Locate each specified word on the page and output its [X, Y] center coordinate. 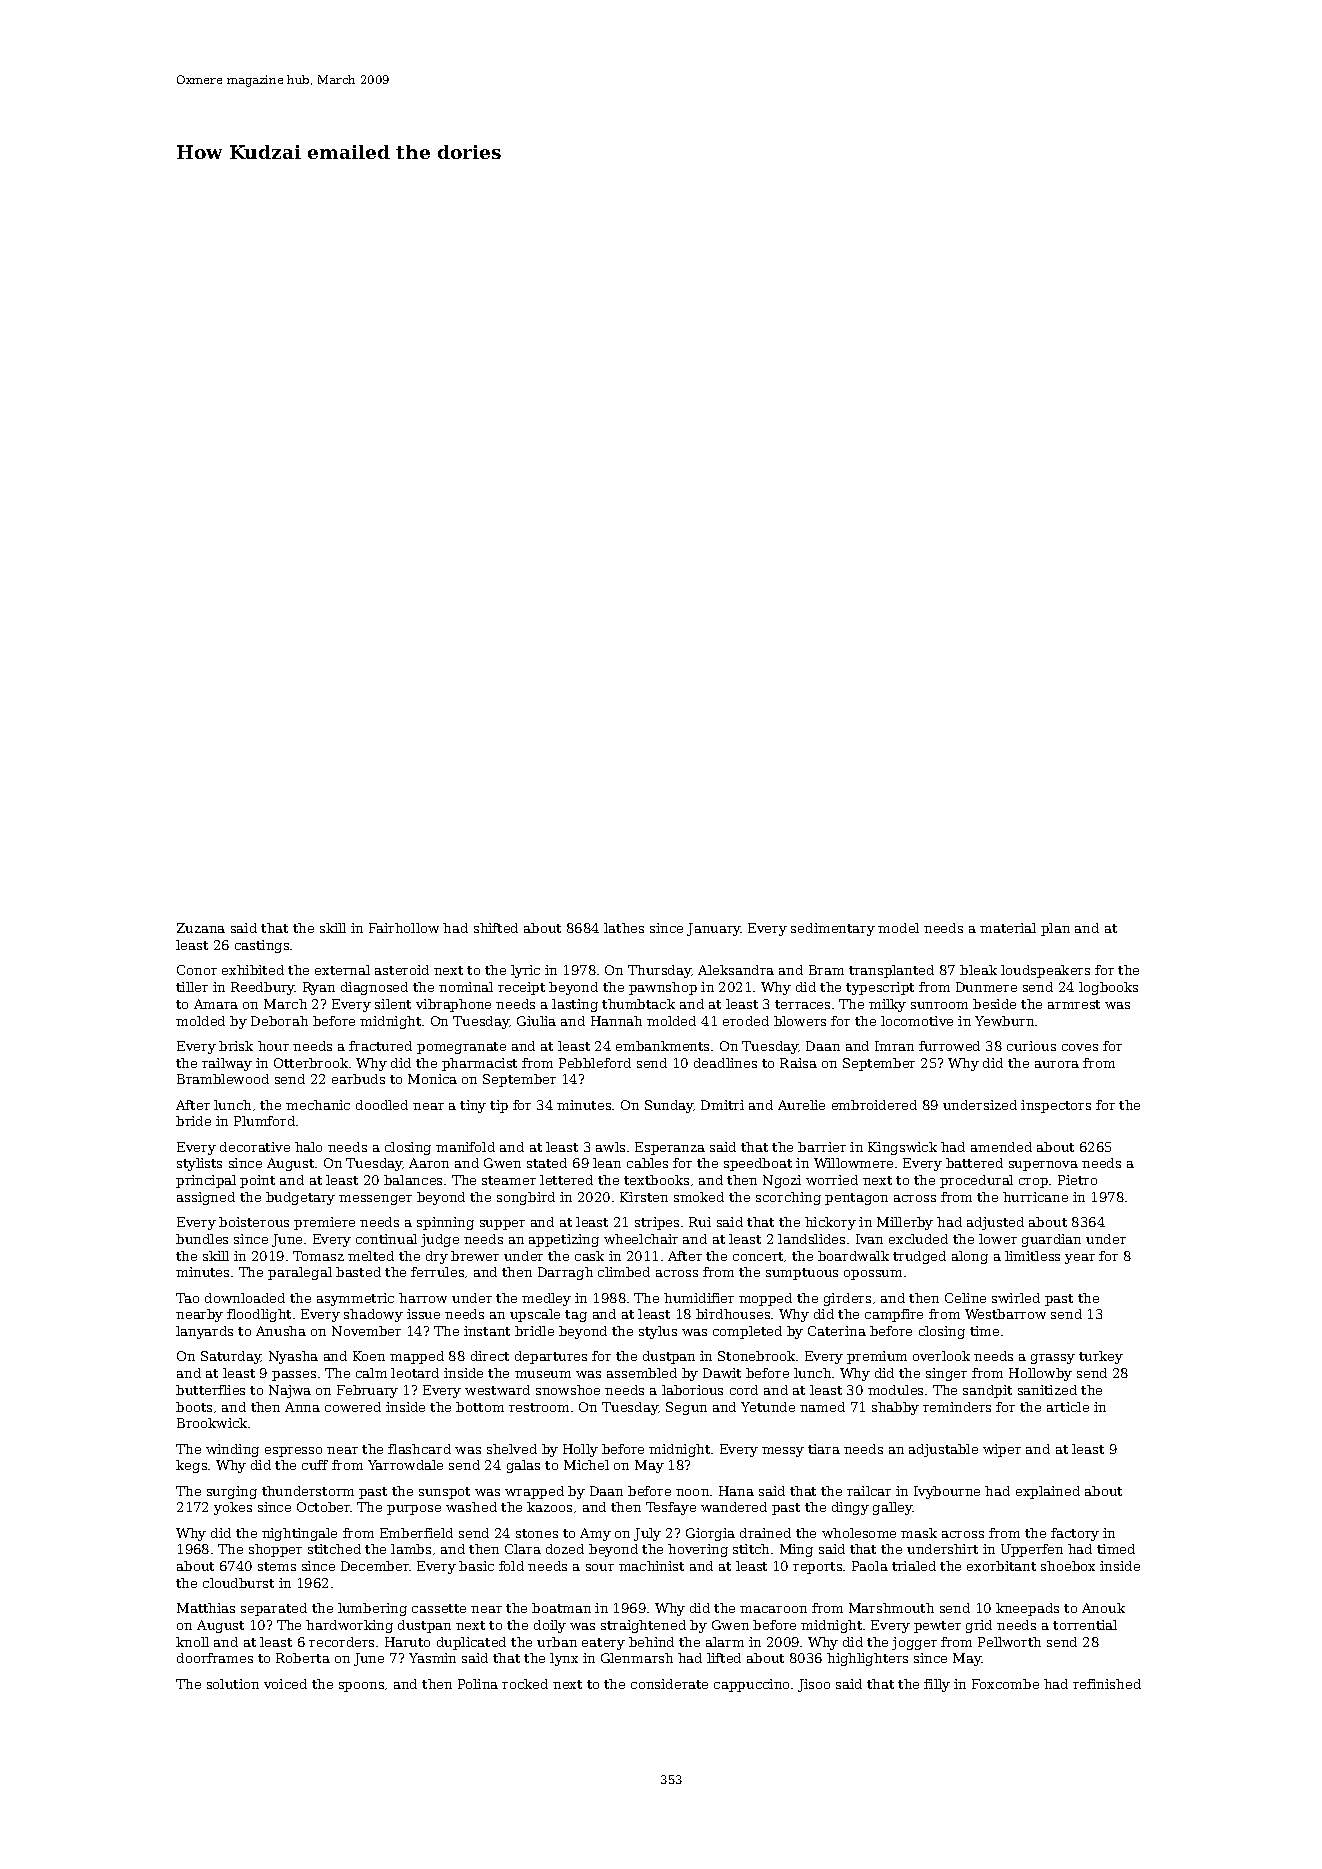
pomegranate [461, 1048]
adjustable [943, 1450]
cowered [353, 1407]
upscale [535, 1315]
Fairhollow [404, 928]
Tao [187, 1298]
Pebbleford [595, 1063]
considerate [669, 1684]
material [1008, 928]
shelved [512, 1449]
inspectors [1056, 1106]
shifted [496, 928]
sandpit [987, 1391]
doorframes [215, 1658]
